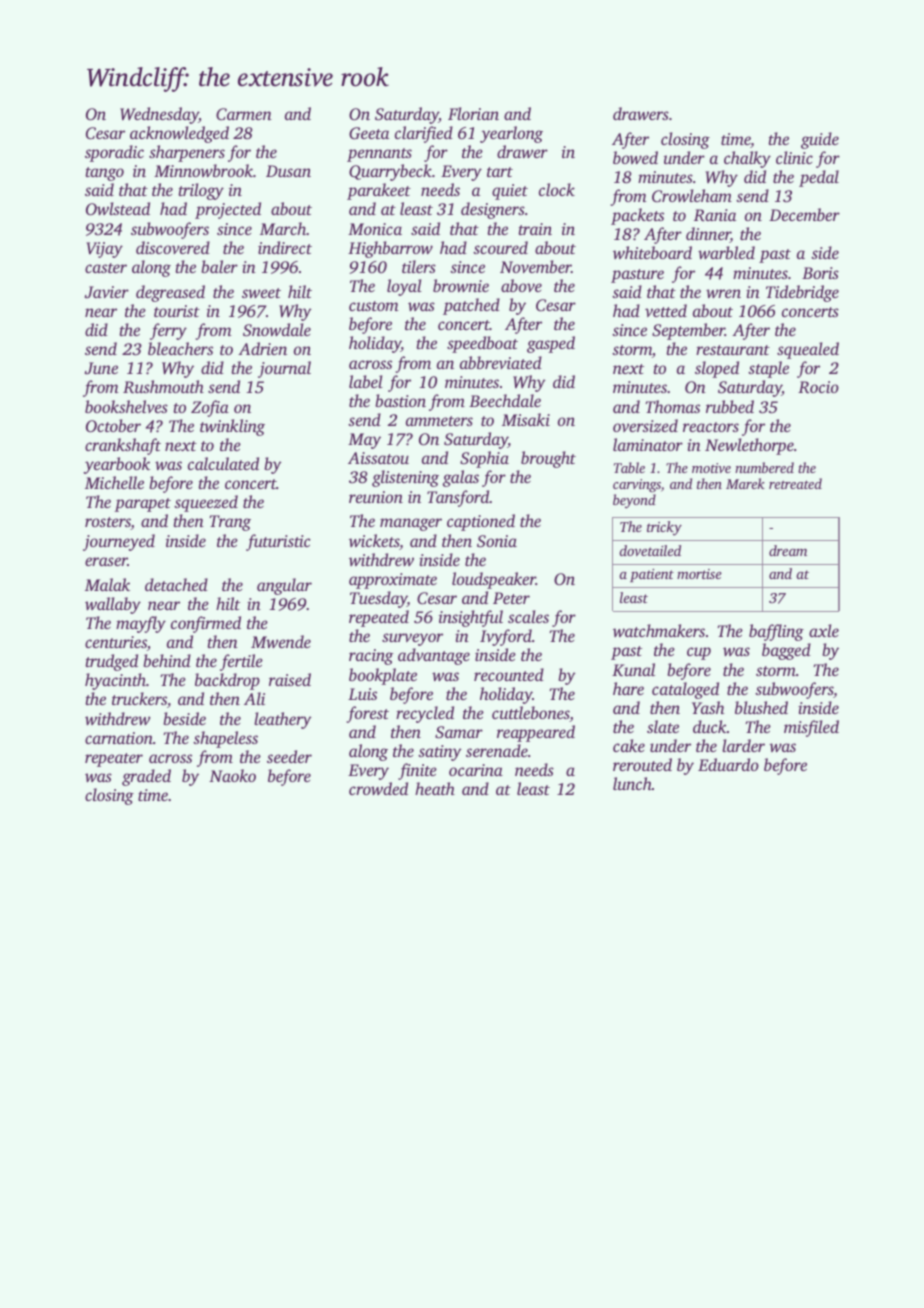  I want to click on ferry, so click(168, 331).
